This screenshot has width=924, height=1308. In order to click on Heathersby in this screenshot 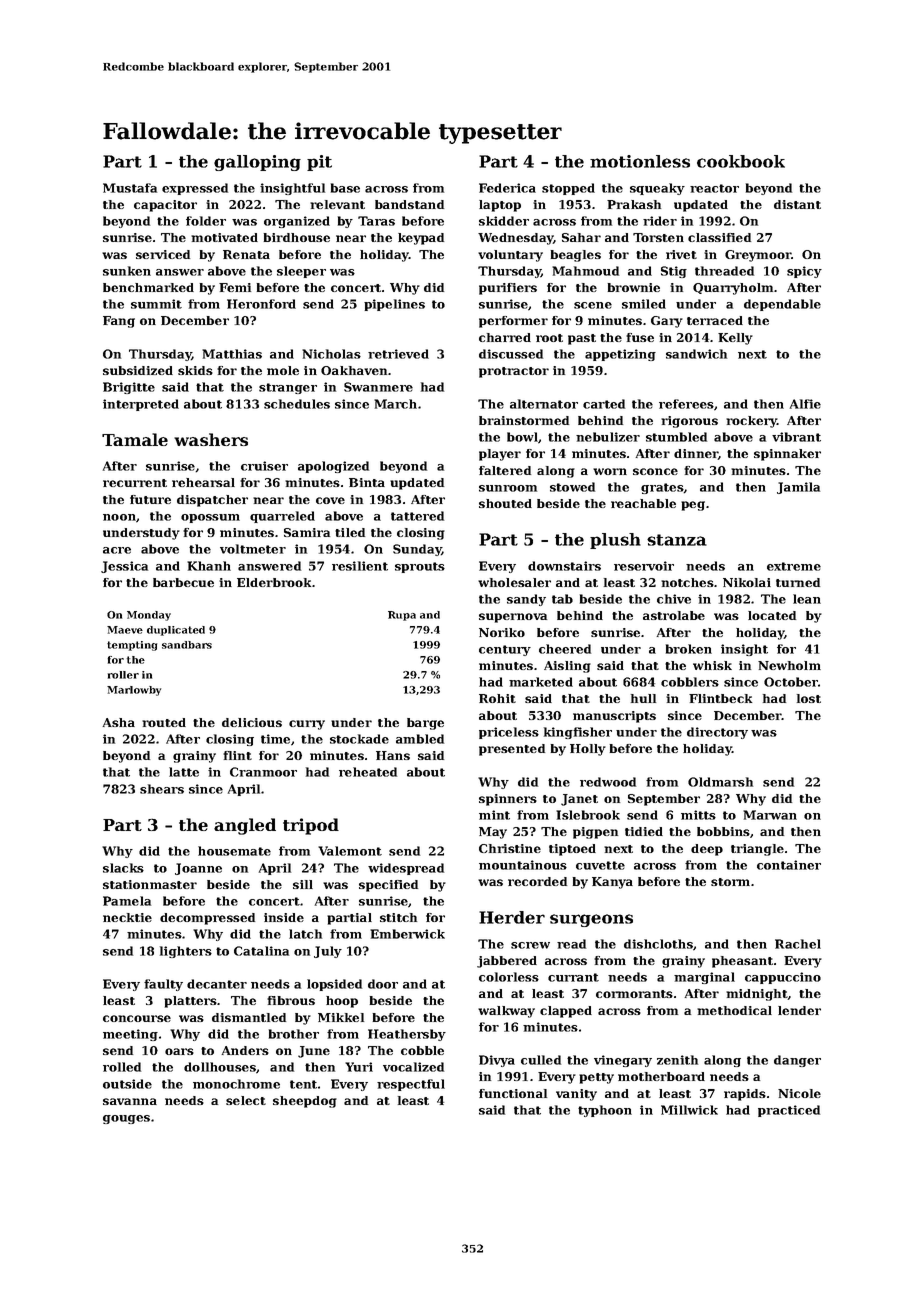, I will do `click(407, 1035)`.
